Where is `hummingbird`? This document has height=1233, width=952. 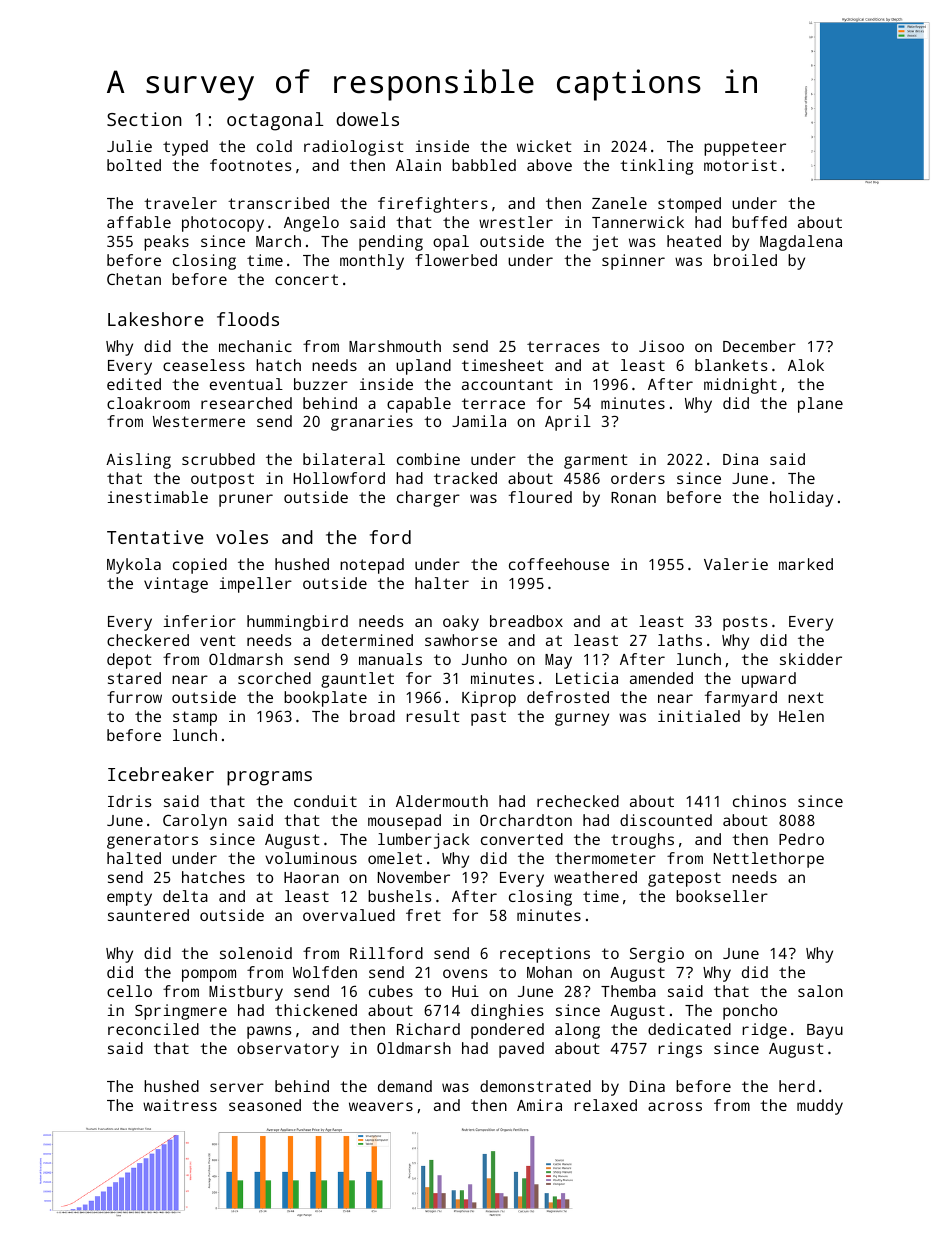 hummingbird is located at coordinates (297, 623).
